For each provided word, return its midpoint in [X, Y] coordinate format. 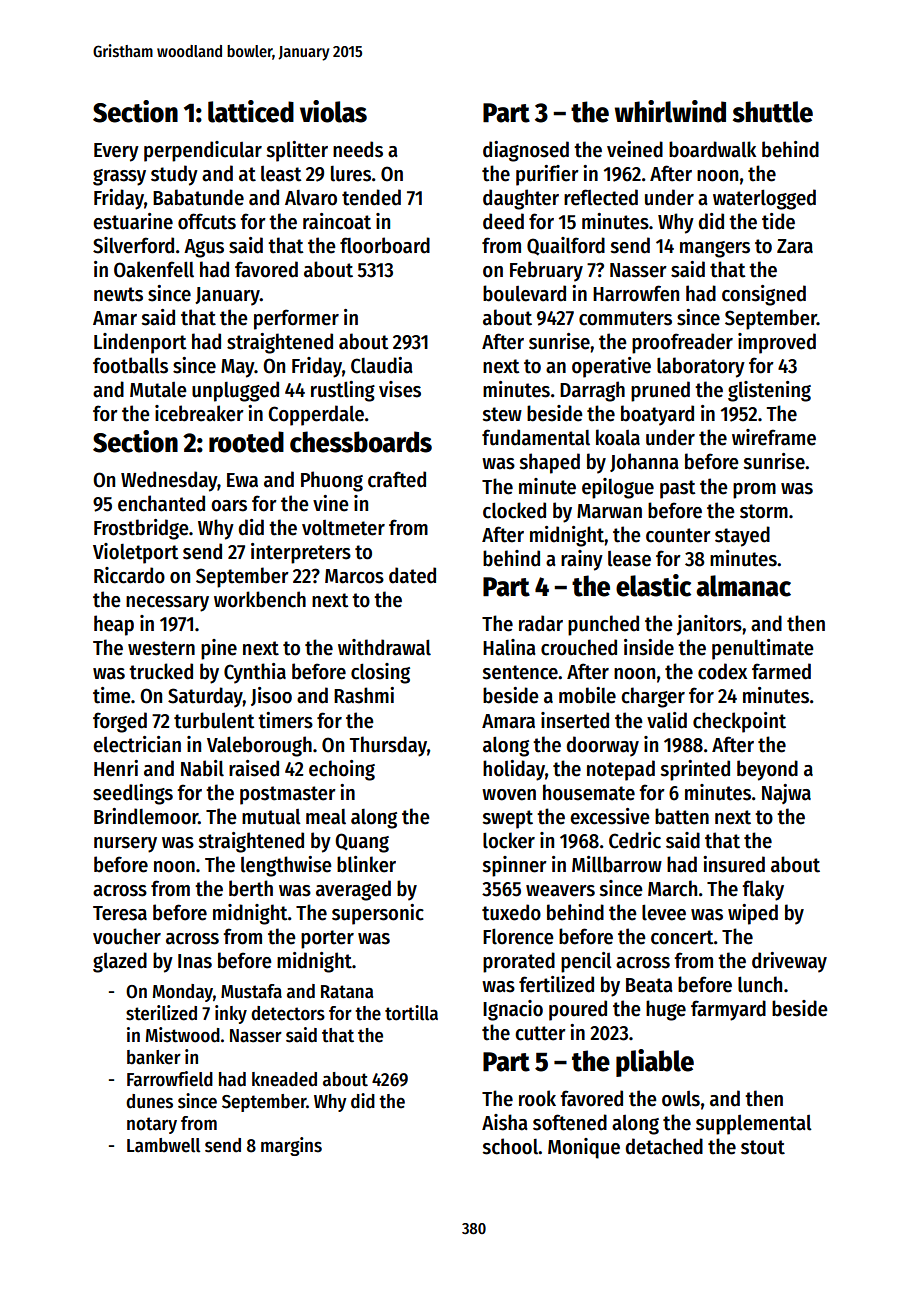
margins [291, 1146]
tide [778, 221]
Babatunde [198, 197]
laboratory [701, 367]
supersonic [378, 914]
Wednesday [169, 481]
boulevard [524, 293]
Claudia [382, 365]
